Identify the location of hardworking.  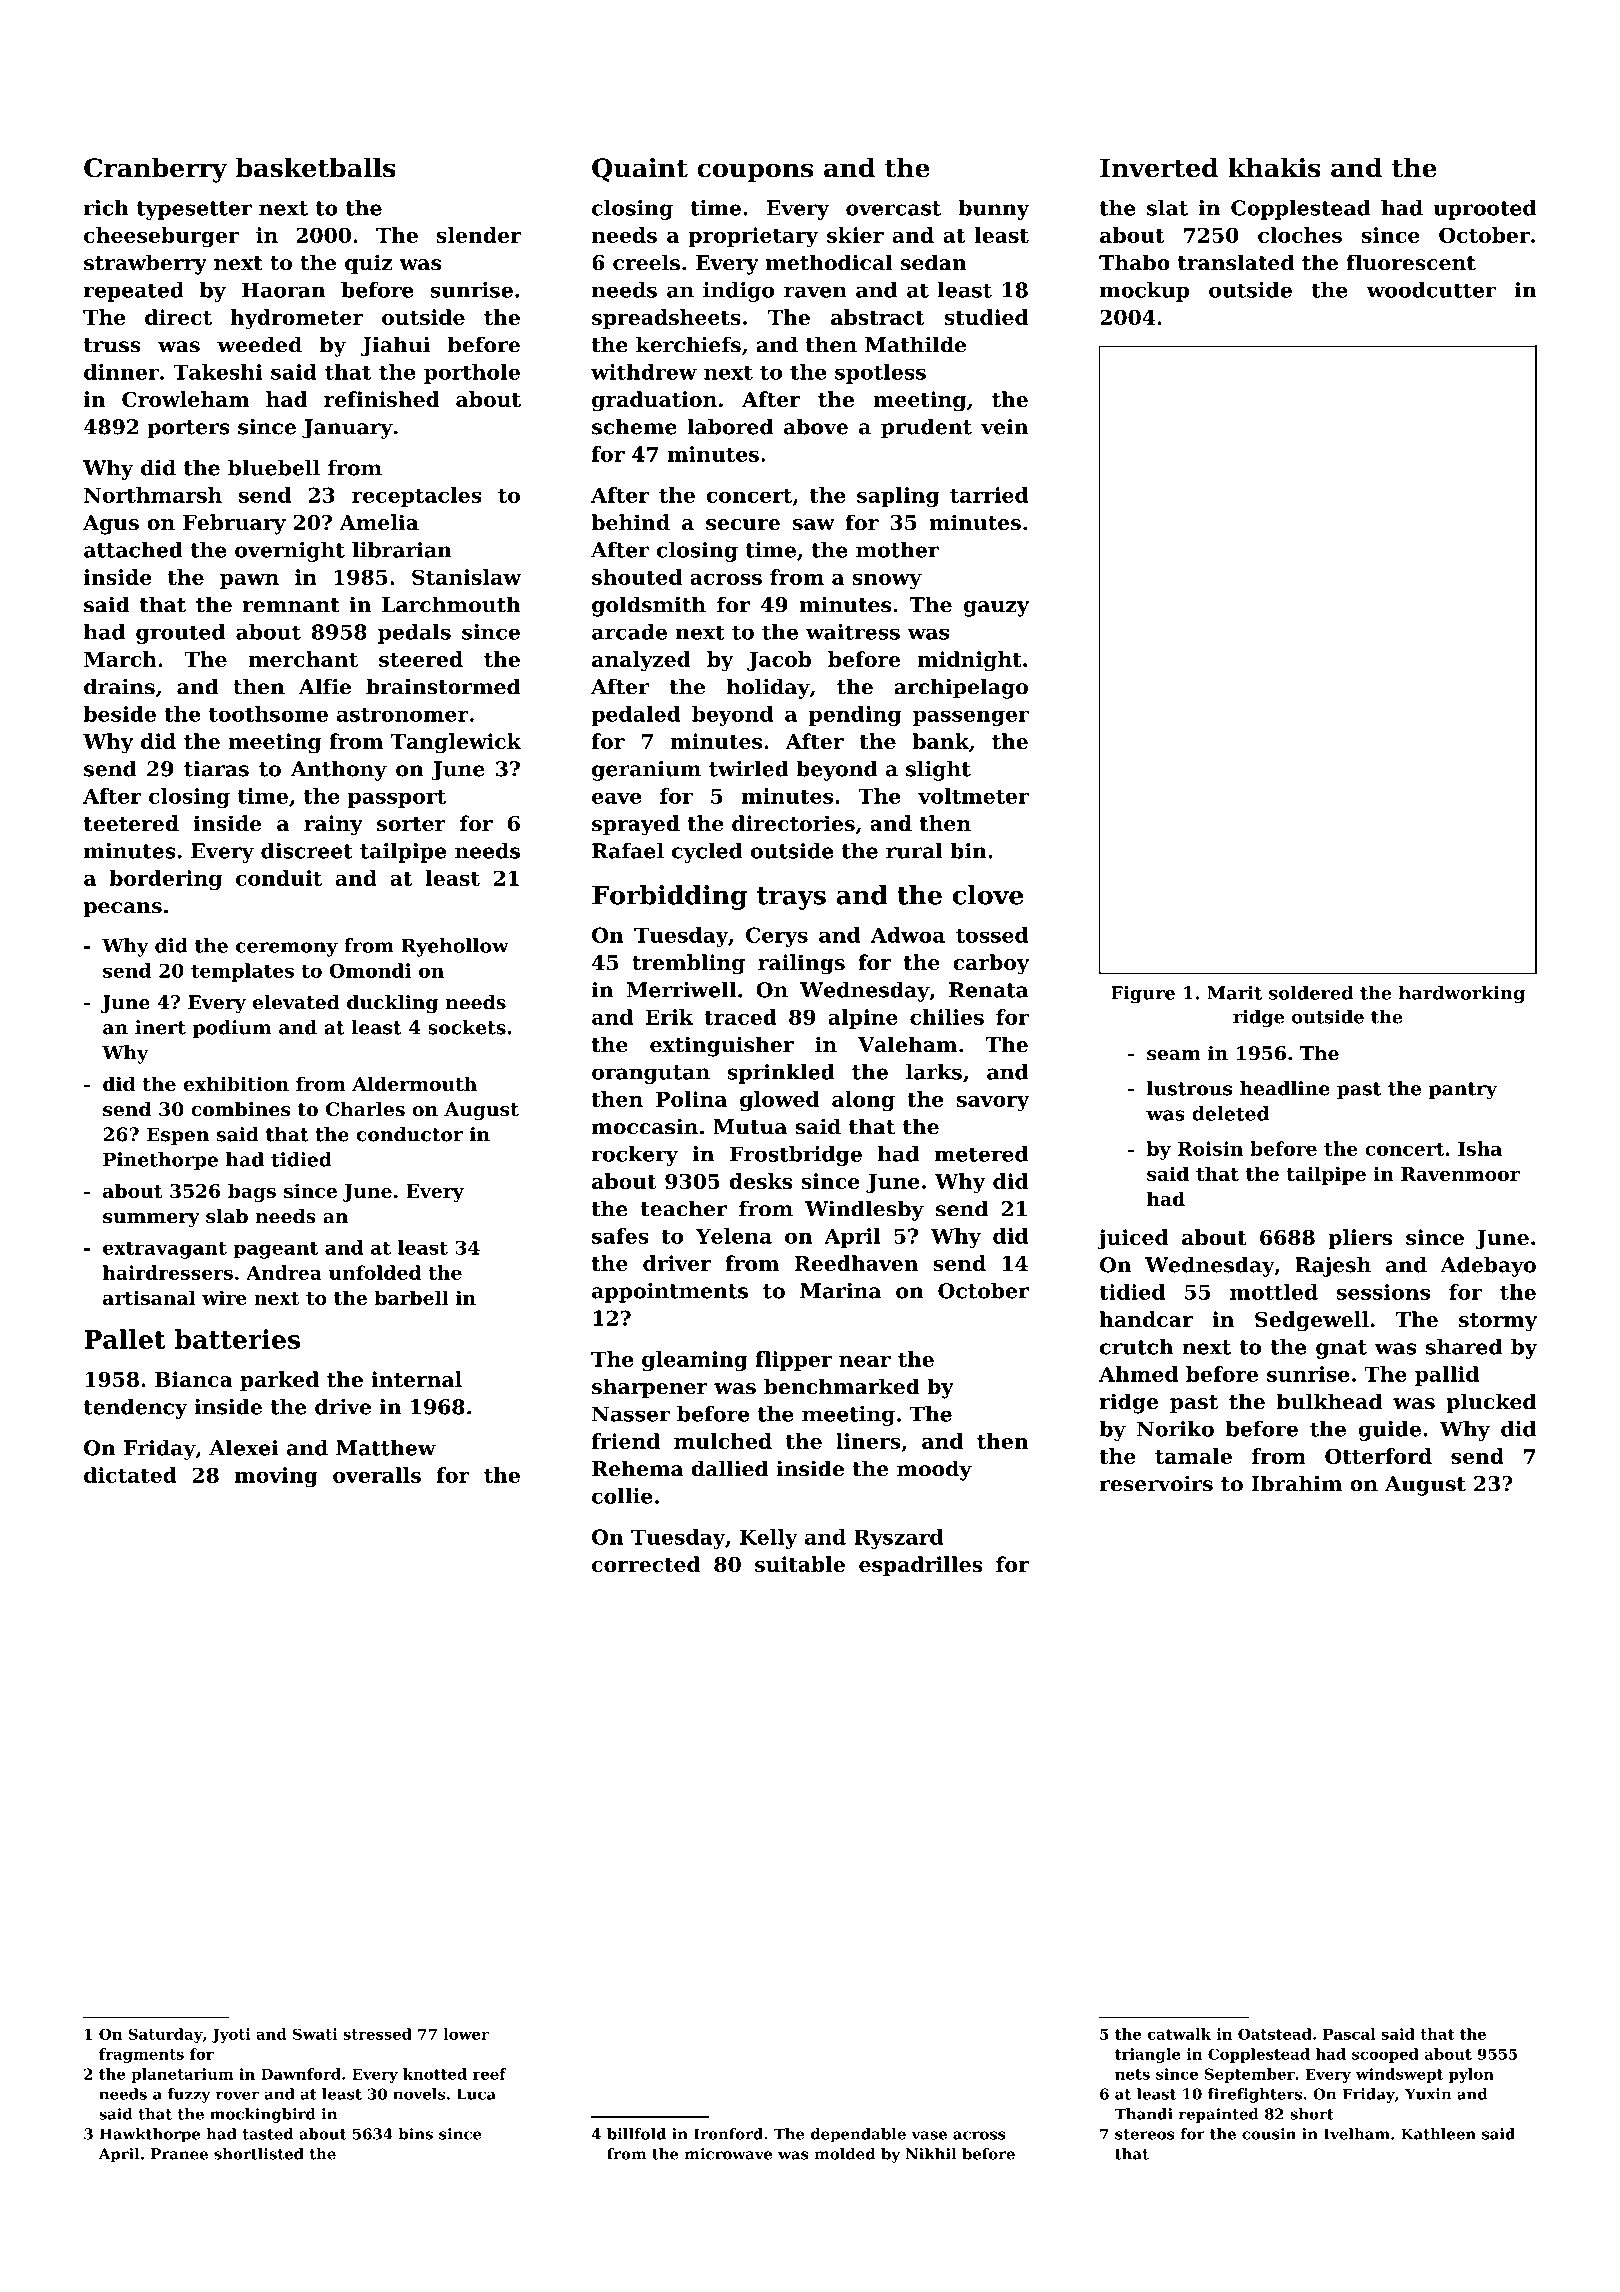
(1462, 995).
